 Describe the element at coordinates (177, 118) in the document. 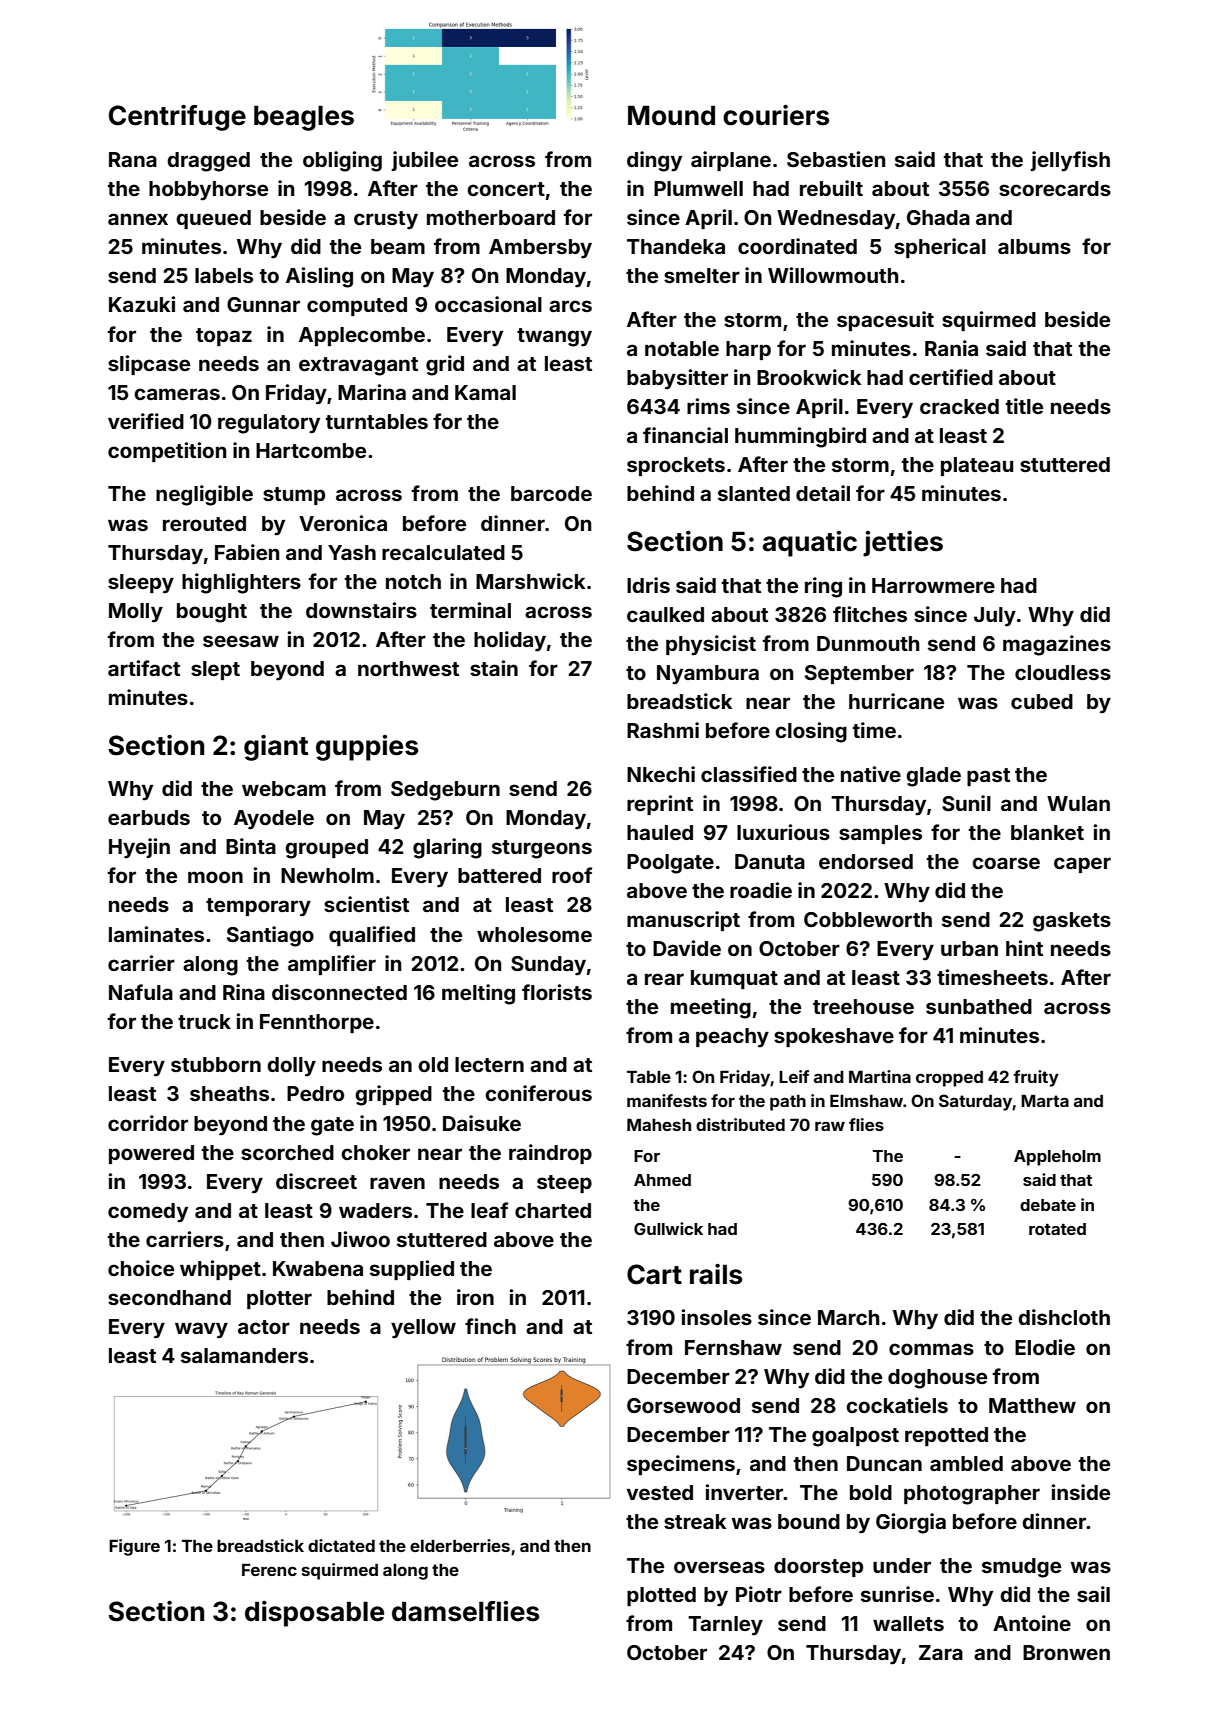

I see `Centrifuge` at that location.
